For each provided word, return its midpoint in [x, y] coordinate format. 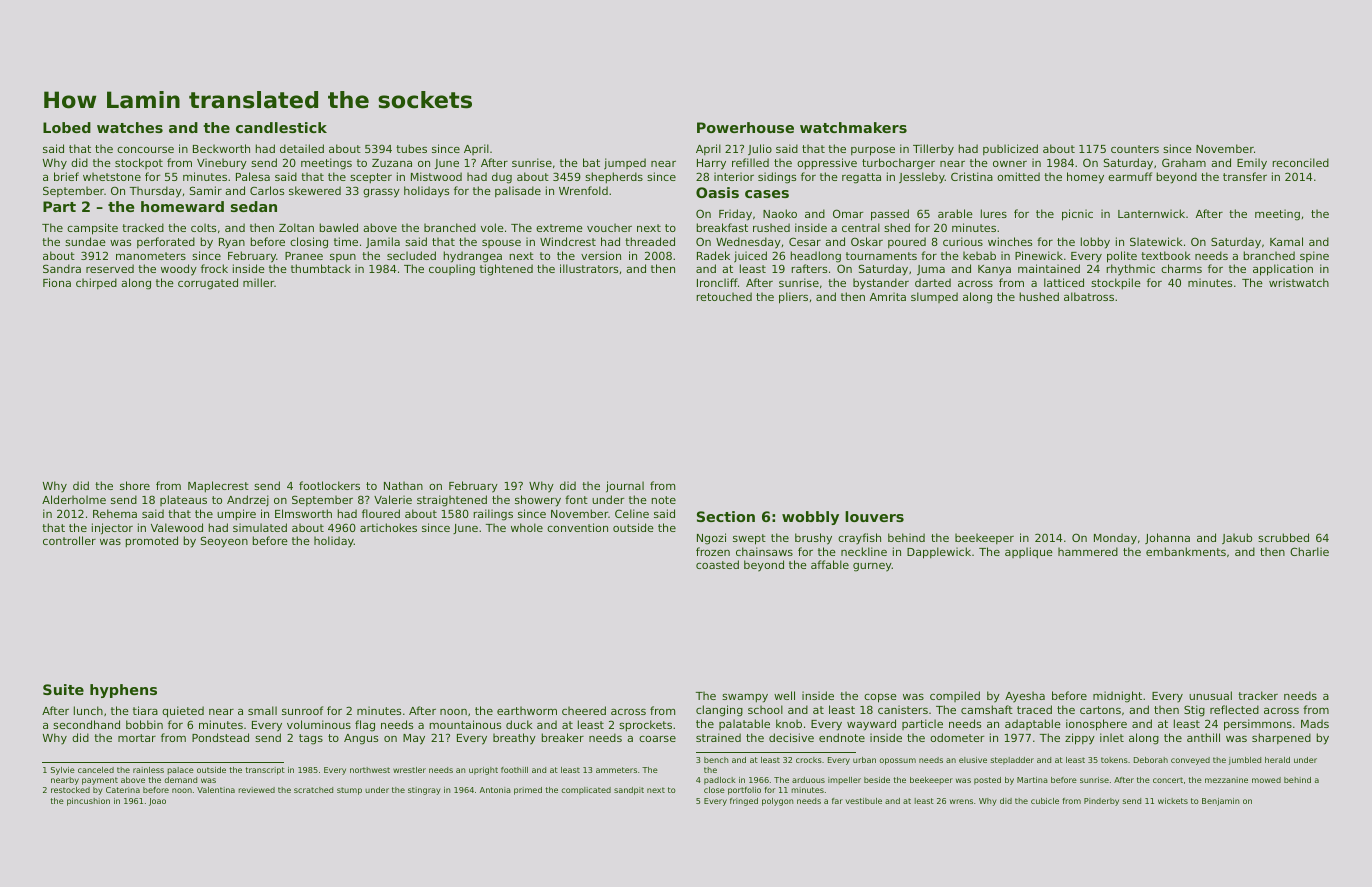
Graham [1184, 162]
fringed [744, 802]
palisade [518, 191]
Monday [1115, 539]
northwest [370, 770]
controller [69, 540]
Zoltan [296, 227]
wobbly [810, 518]
